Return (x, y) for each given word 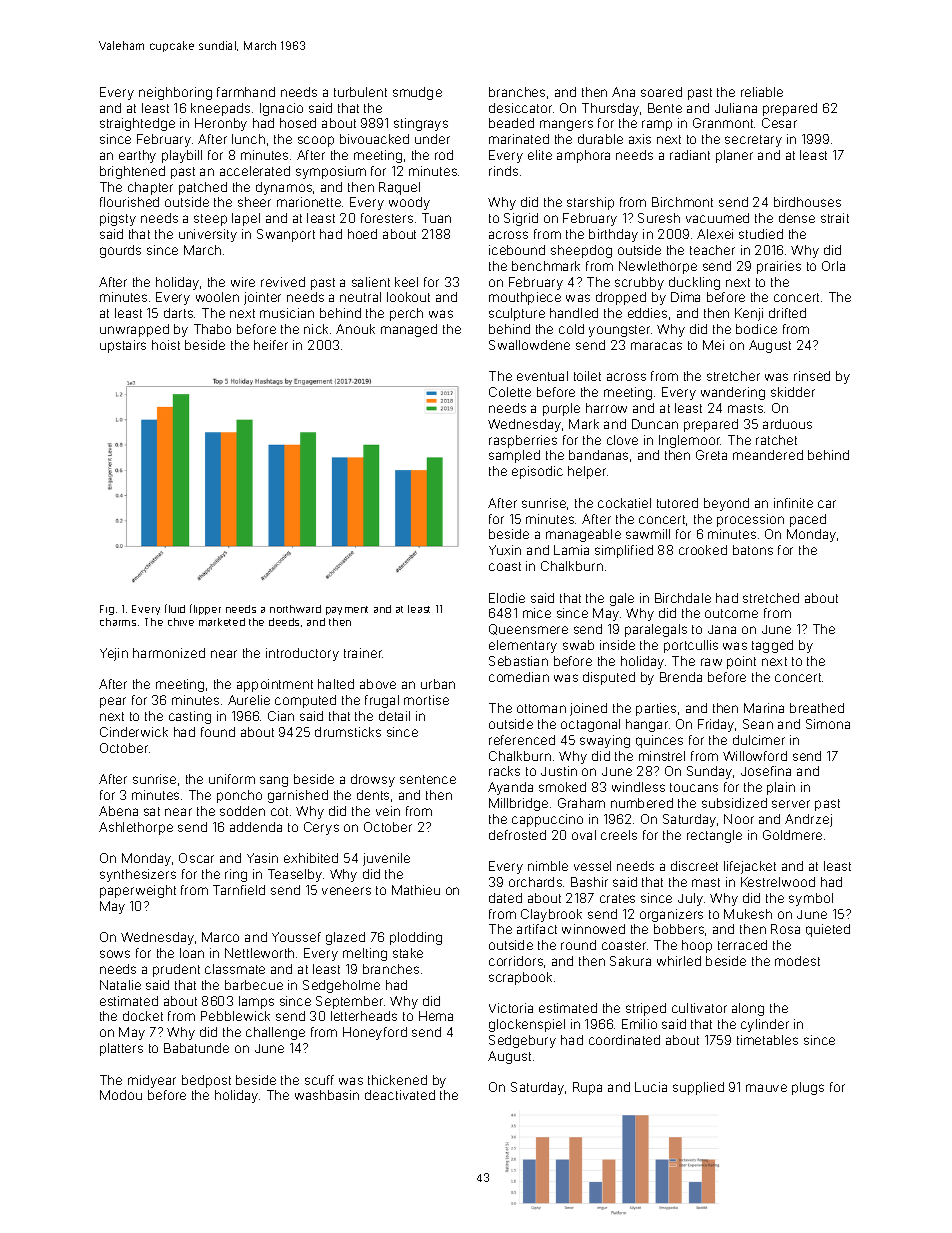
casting (190, 717)
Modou (121, 1095)
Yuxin (505, 550)
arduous (787, 424)
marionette (309, 202)
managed (409, 330)
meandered (768, 455)
